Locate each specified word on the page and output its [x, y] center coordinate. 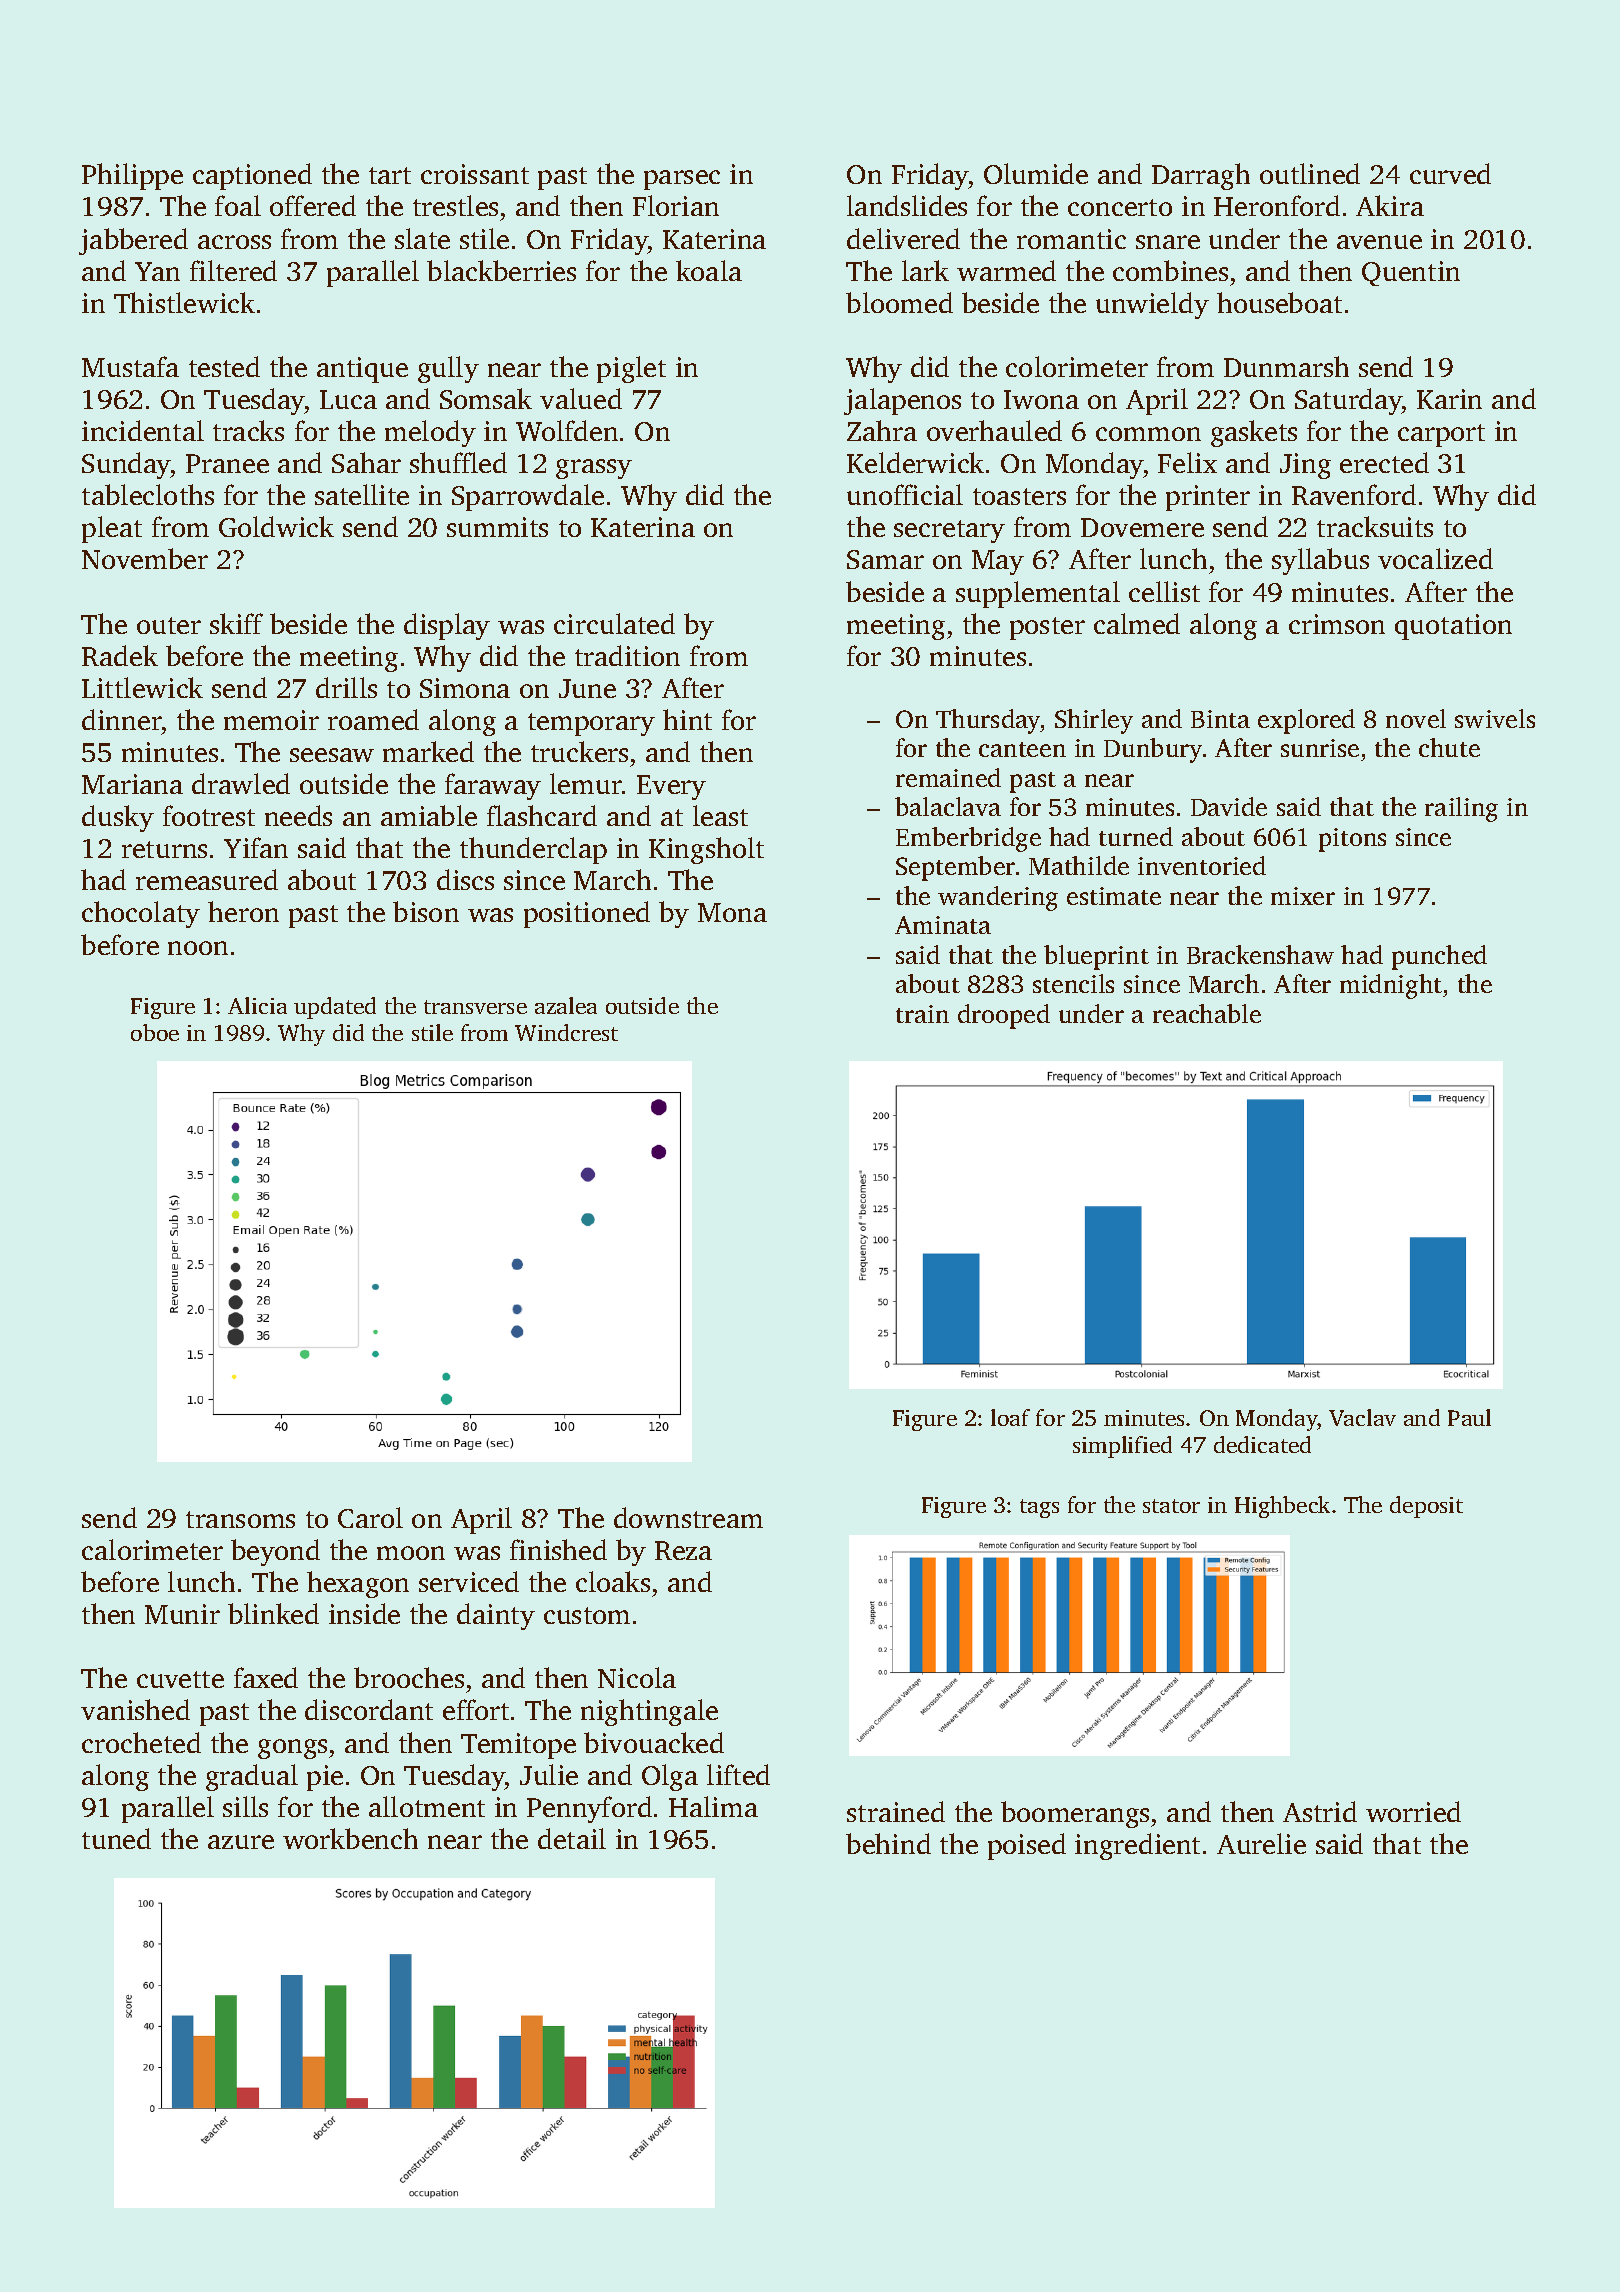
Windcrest [566, 1032]
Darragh [1201, 176]
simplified [1122, 1447]
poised [1027, 1846]
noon [198, 948]
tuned [116, 1838]
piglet [631, 369]
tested [224, 366]
